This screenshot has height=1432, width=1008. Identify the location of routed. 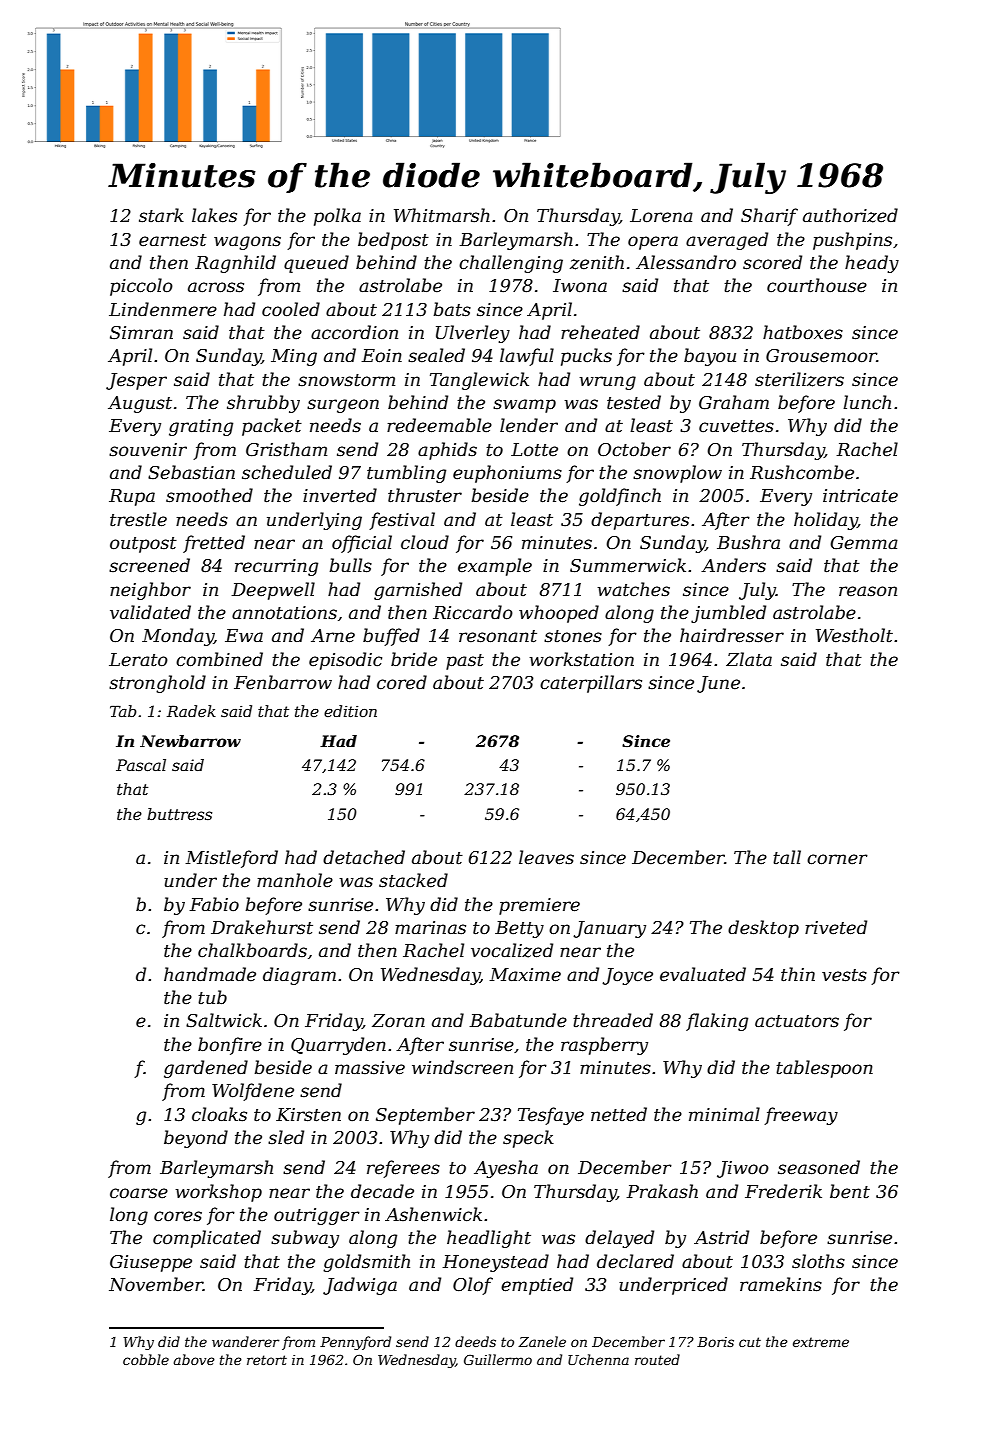
(657, 1359).
